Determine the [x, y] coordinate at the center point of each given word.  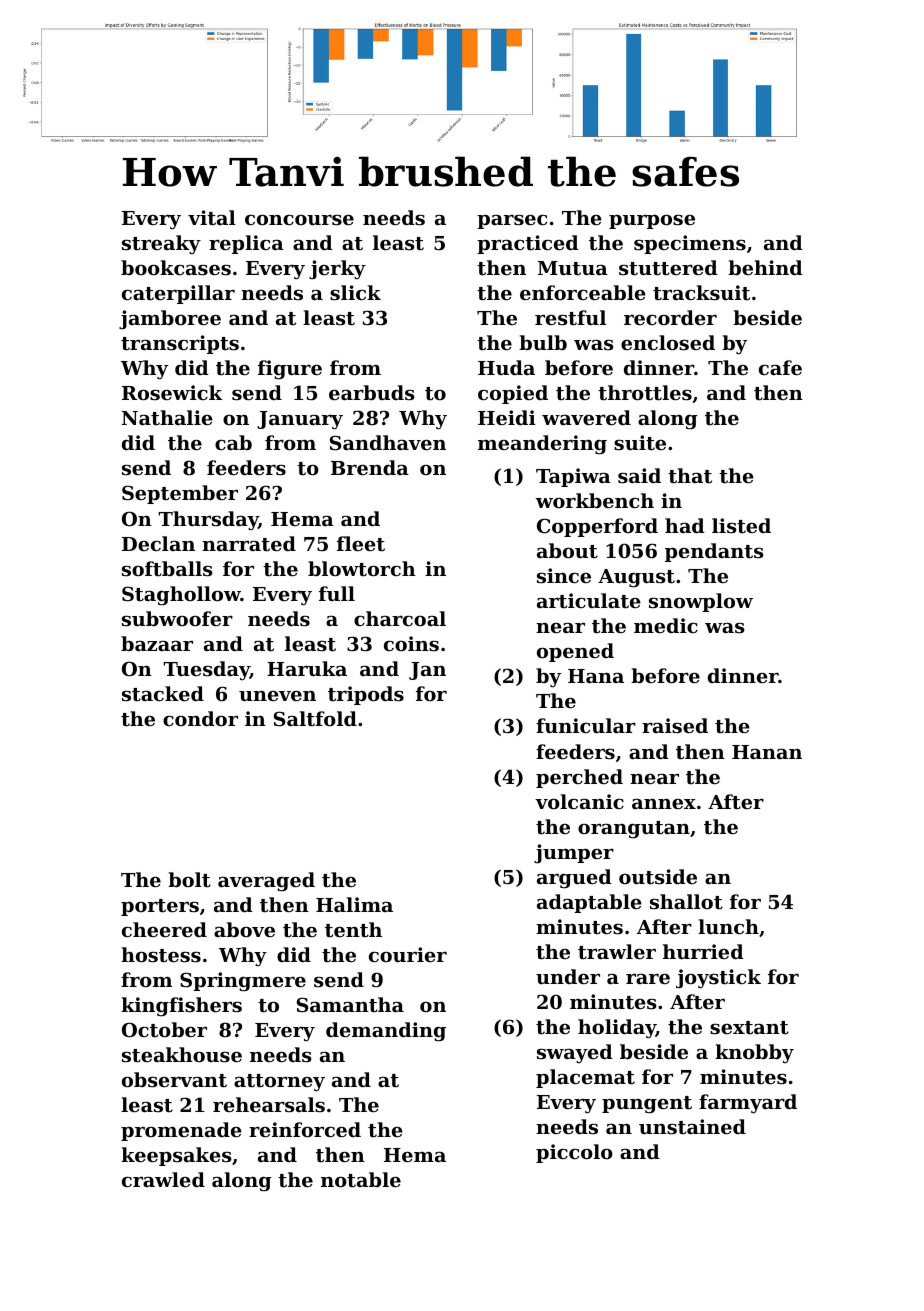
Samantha [350, 1005]
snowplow [701, 602]
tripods [366, 695]
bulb [543, 342]
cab [233, 442]
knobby [754, 1053]
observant [174, 1080]
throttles [645, 393]
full [337, 593]
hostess [161, 955]
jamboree [170, 320]
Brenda [370, 467]
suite [640, 443]
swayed [575, 1053]
